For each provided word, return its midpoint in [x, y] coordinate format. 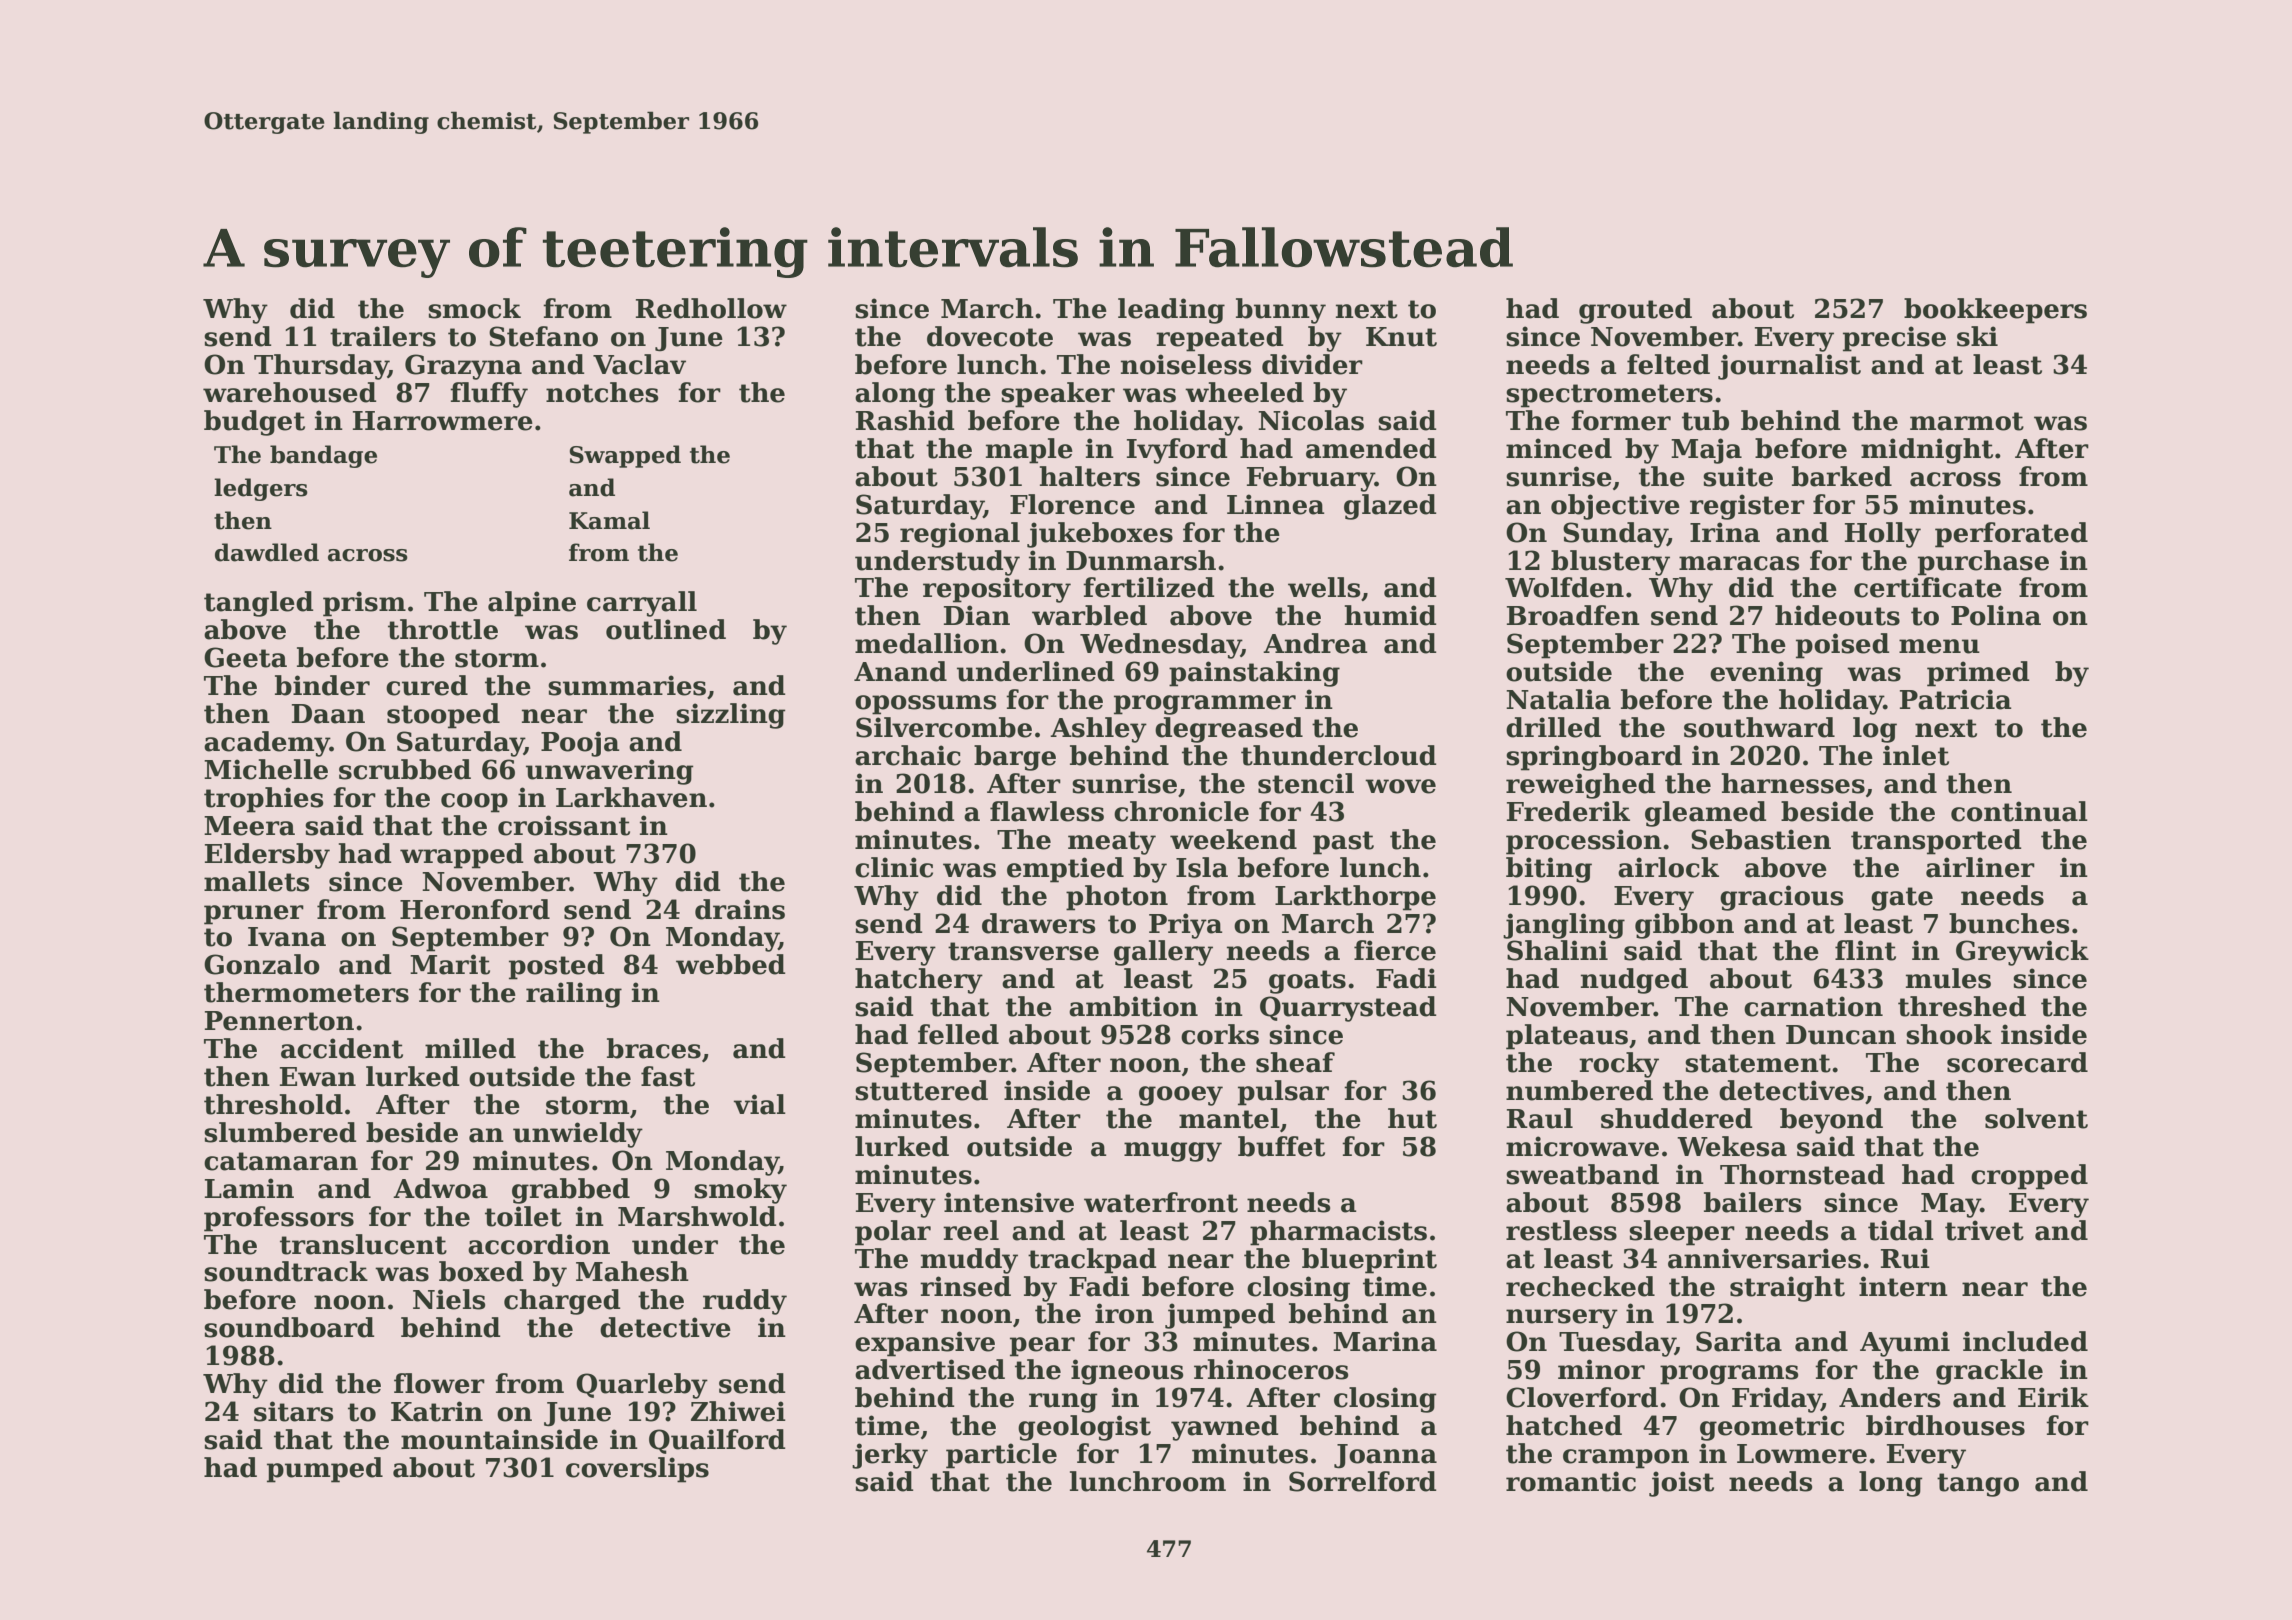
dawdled [267, 552]
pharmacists [1338, 1233]
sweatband [1582, 1174]
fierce [1395, 950]
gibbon [1684, 926]
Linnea [1276, 504]
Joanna [1385, 1456]
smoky [740, 1191]
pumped [325, 1470]
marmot [1967, 421]
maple [1029, 451]
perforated [2011, 535]
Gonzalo [262, 964]
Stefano [543, 336]
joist [1681, 1484]
